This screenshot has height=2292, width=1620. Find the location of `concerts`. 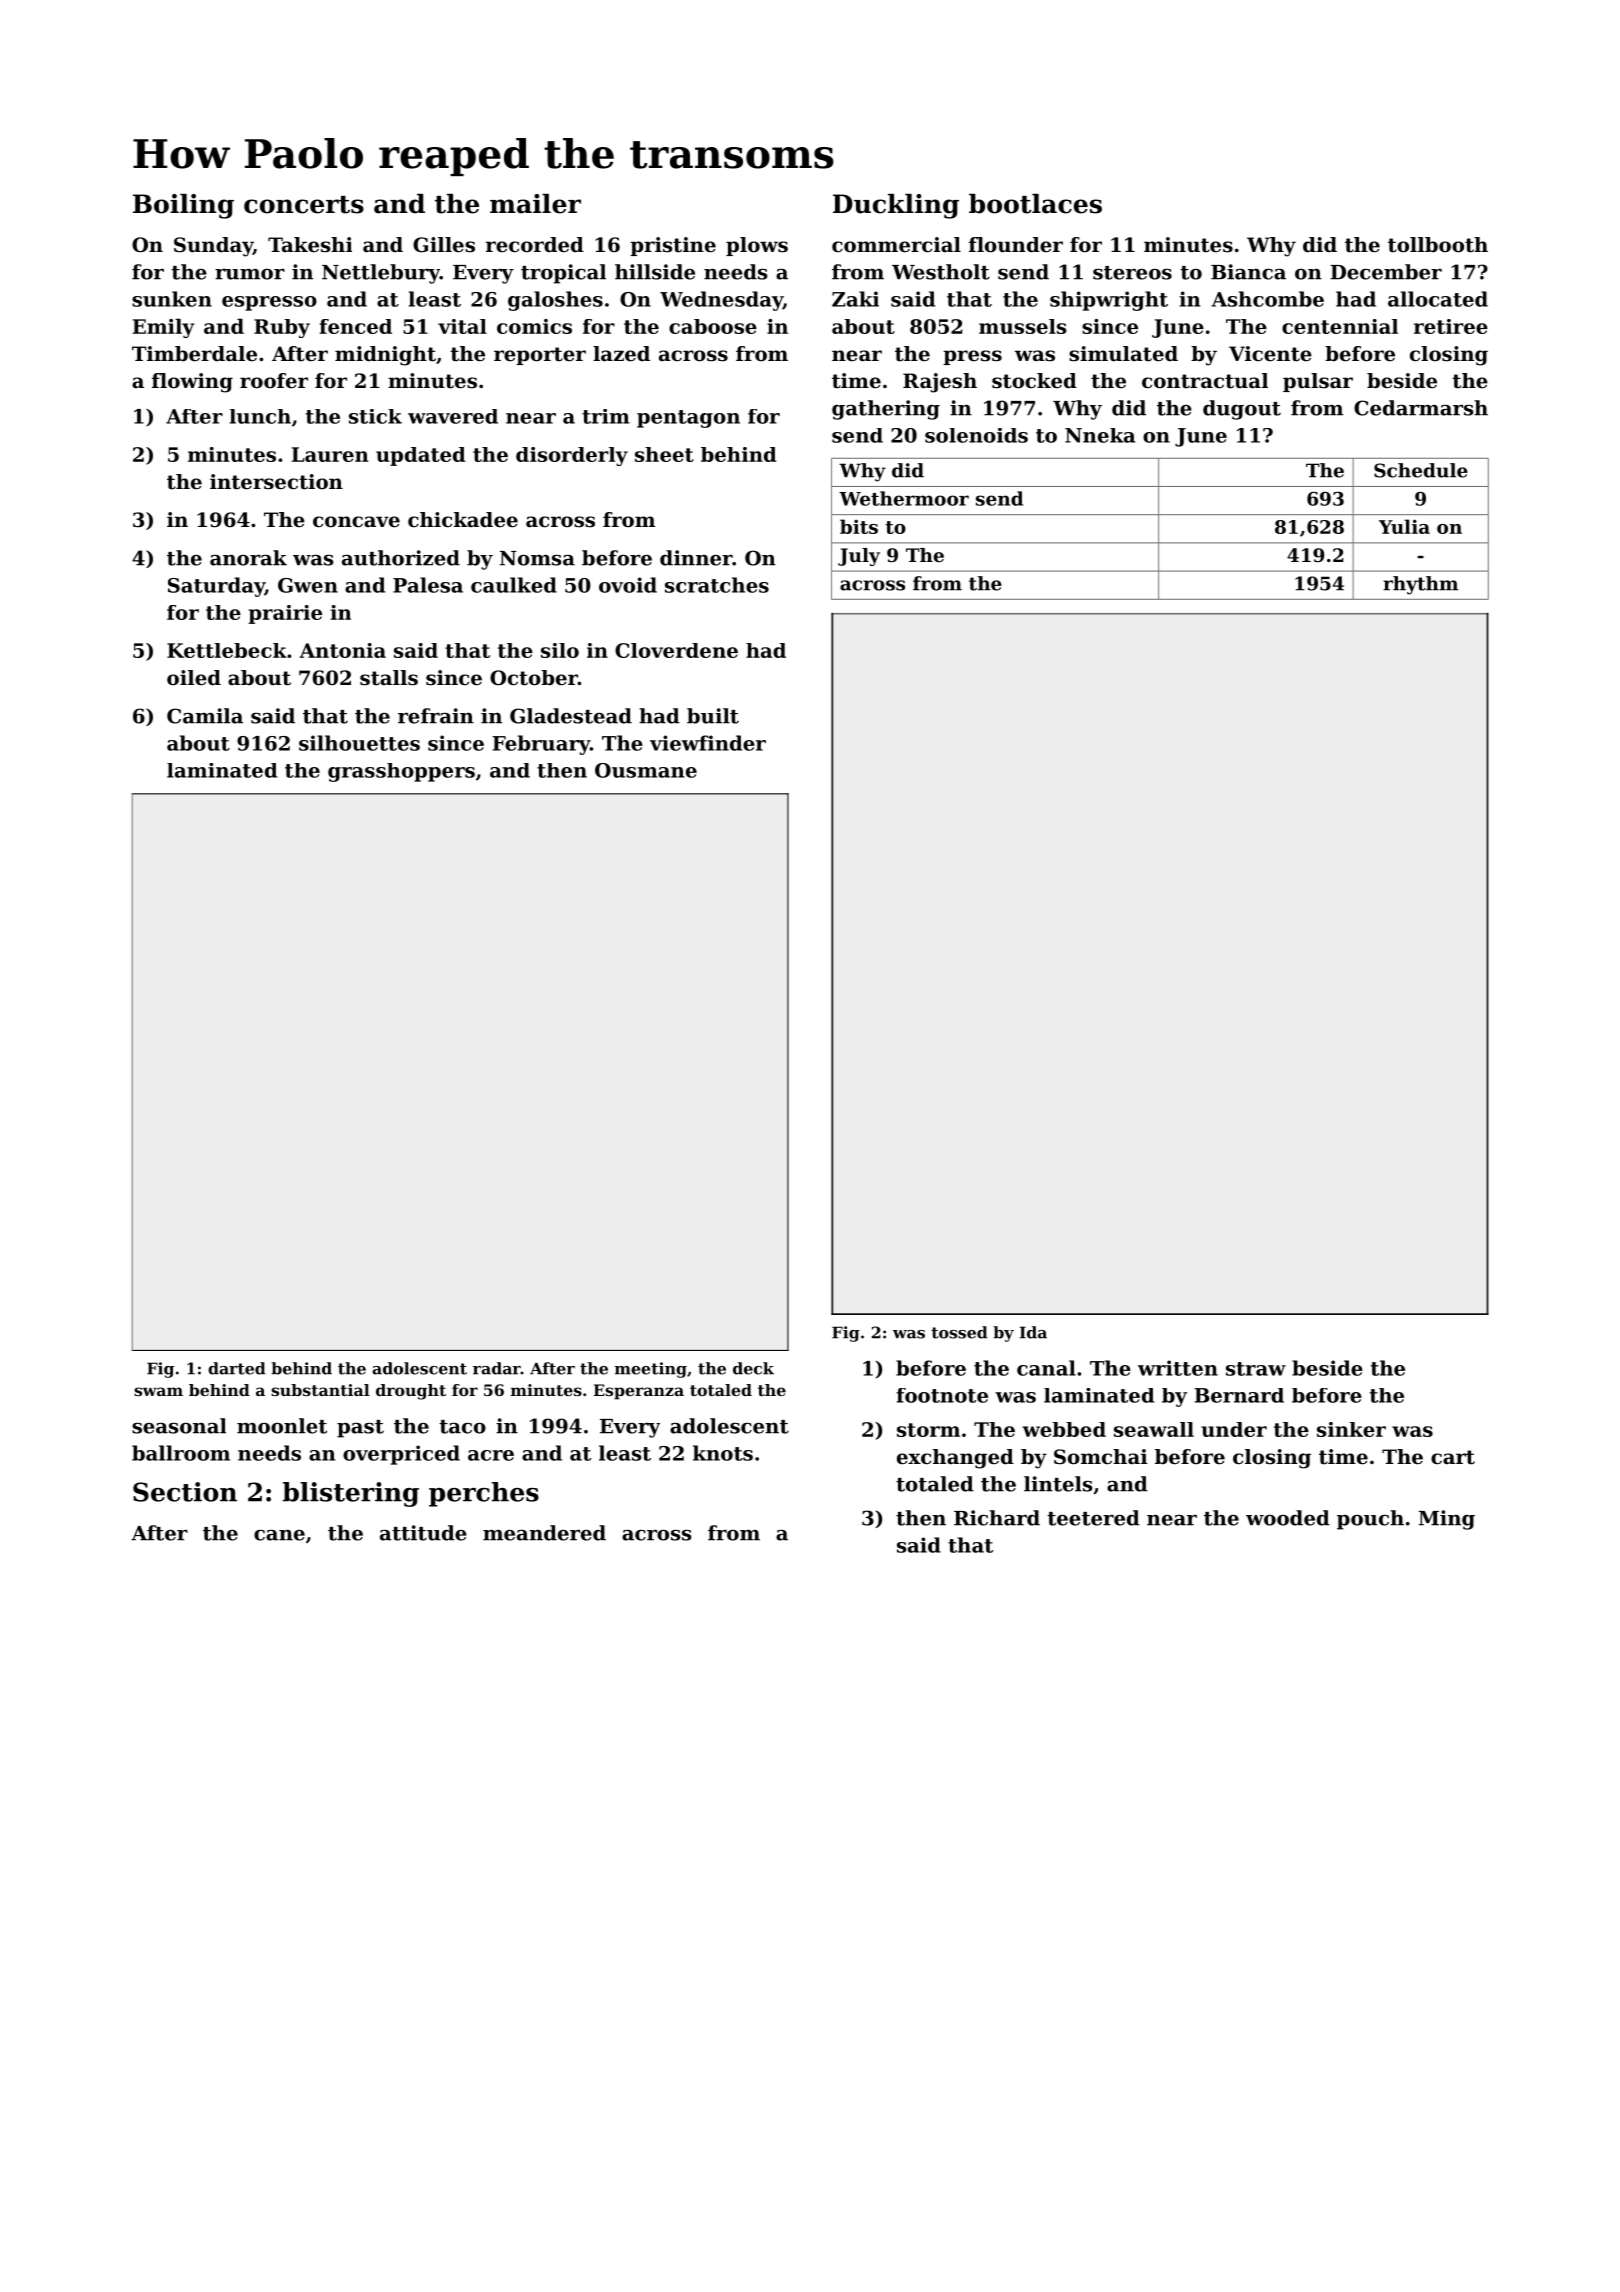

concerts is located at coordinates (304, 205).
